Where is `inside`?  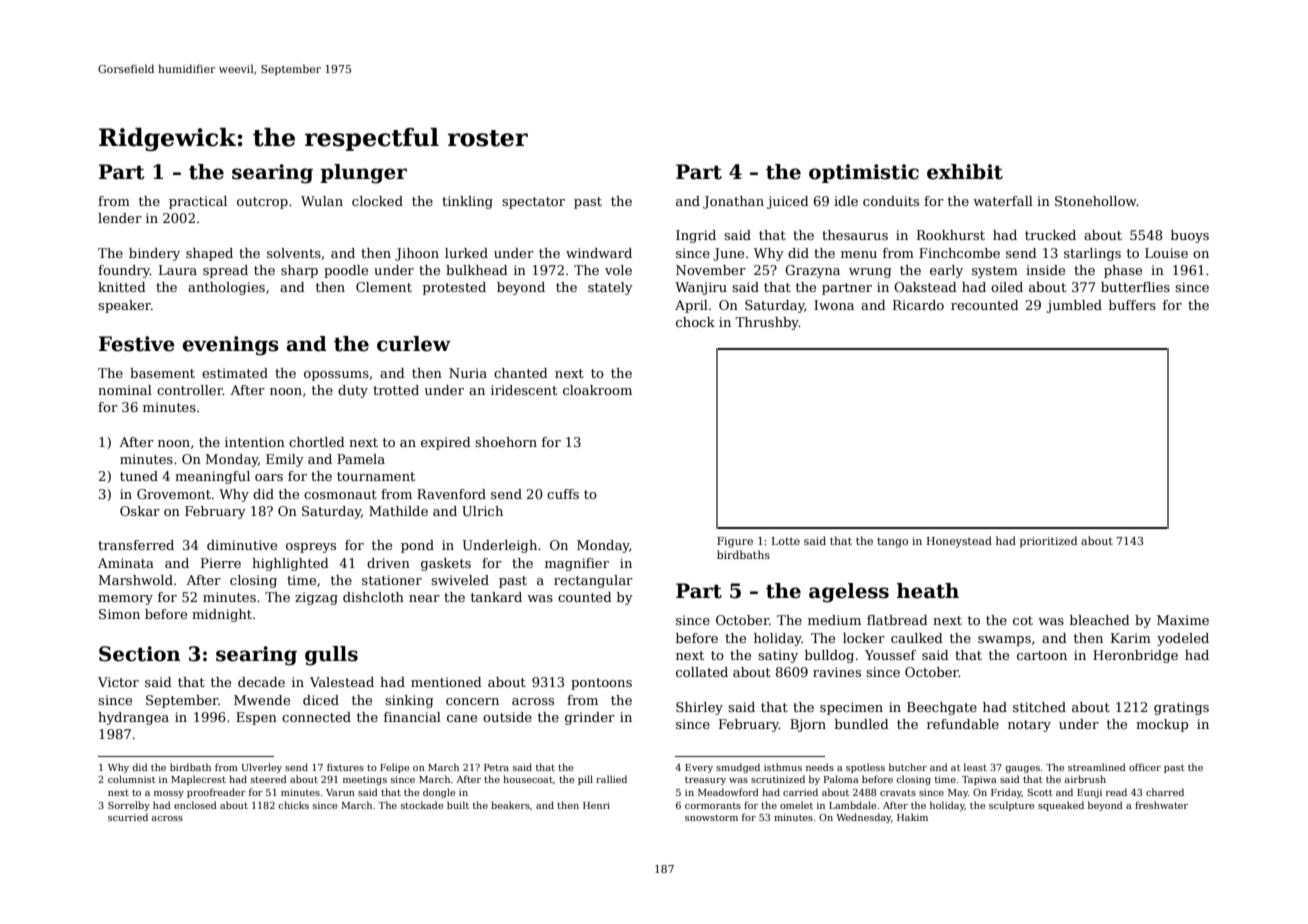 inside is located at coordinates (1045, 270).
